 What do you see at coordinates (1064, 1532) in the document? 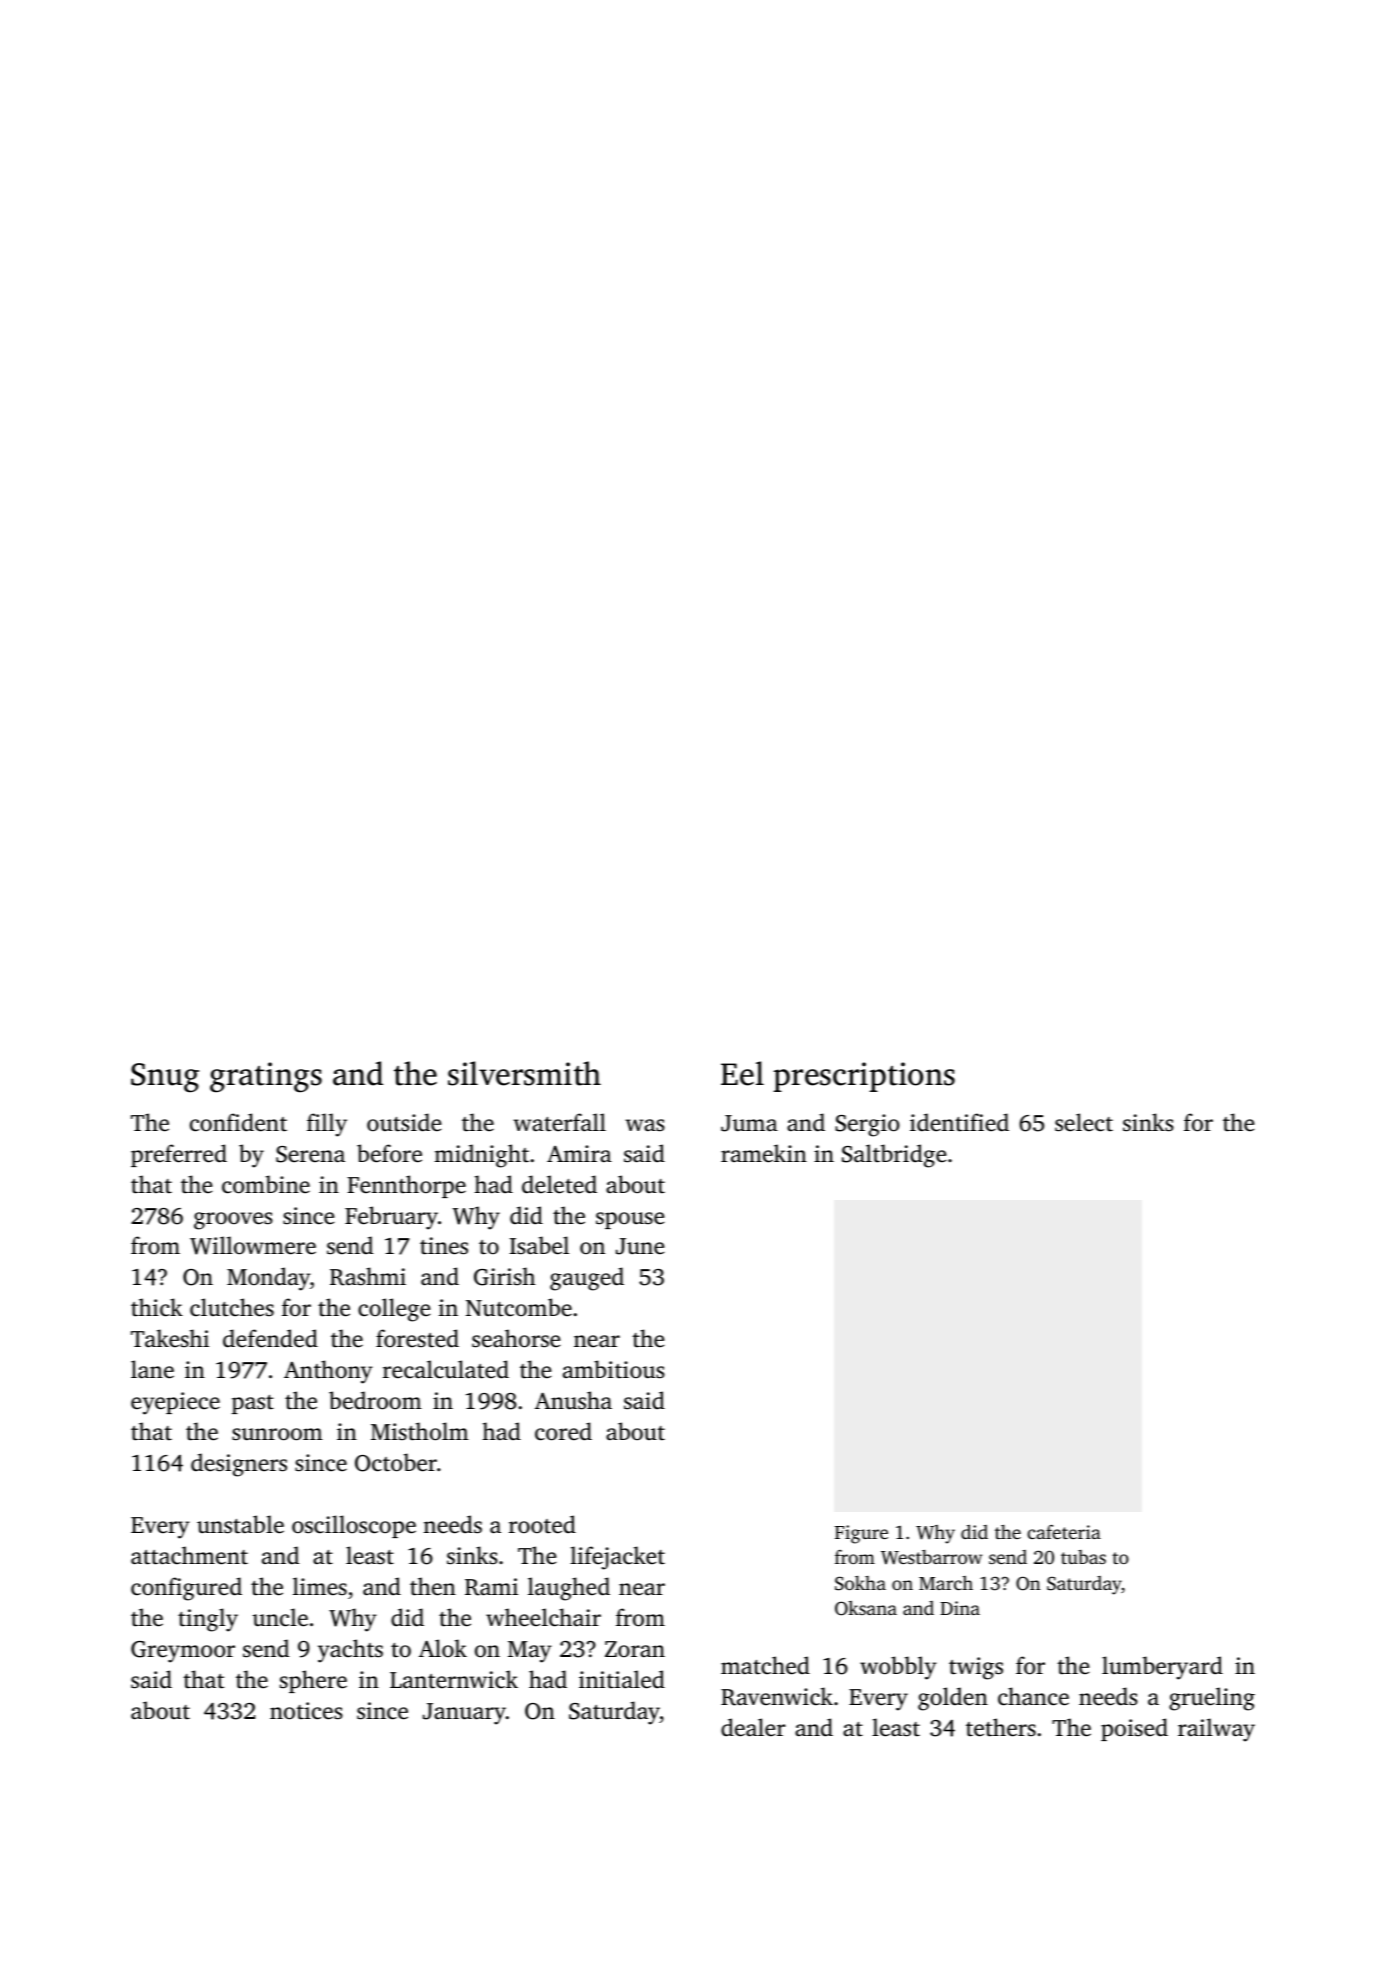
I see `cafeteria` at bounding box center [1064, 1532].
